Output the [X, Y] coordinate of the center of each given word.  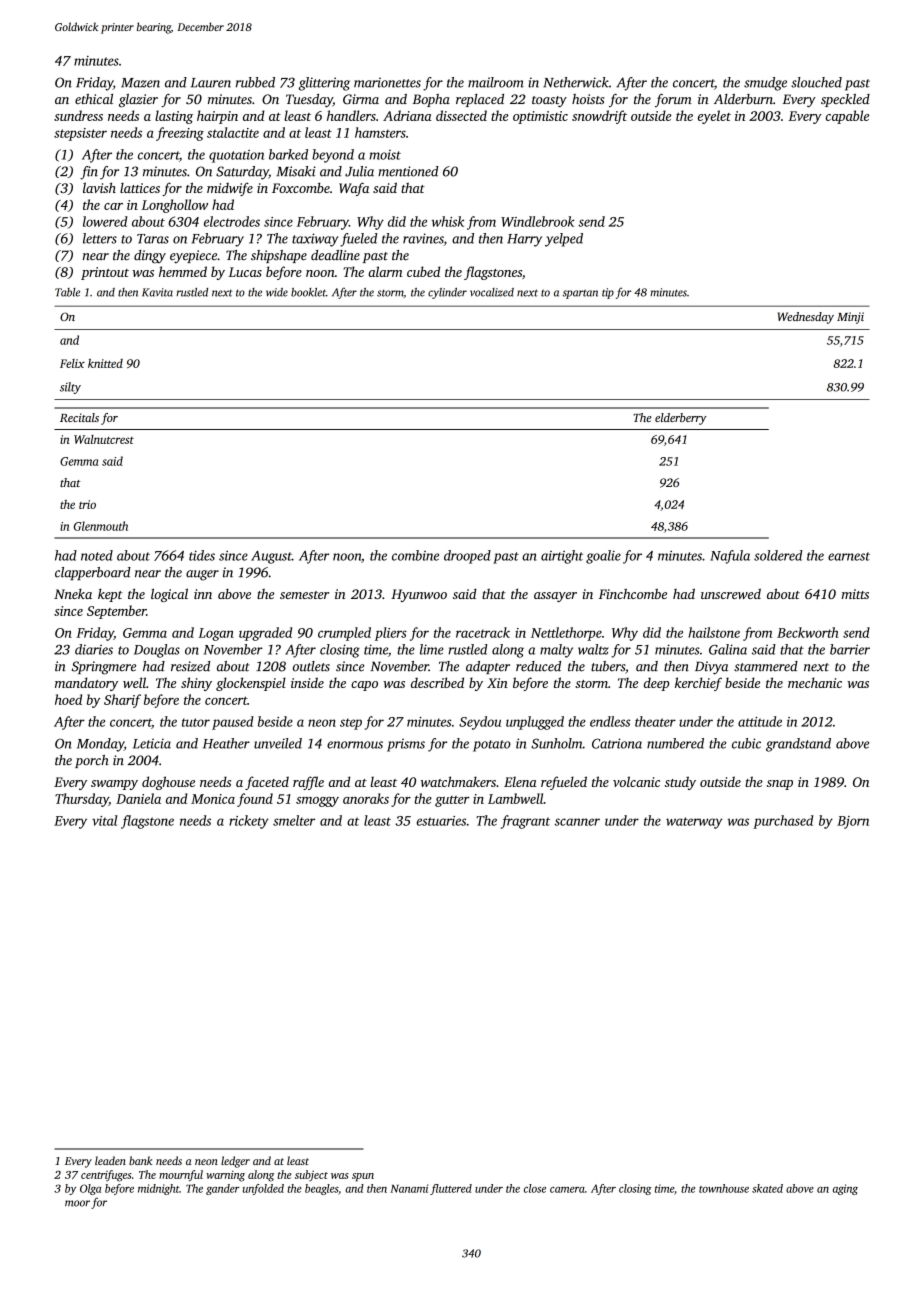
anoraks [366, 798]
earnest [849, 556]
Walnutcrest [104, 439]
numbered [675, 743]
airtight [562, 557]
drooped [467, 557]
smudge [765, 84]
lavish [99, 187]
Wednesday [806, 318]
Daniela [138, 798]
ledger [235, 1162]
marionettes [387, 82]
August [271, 557]
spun [363, 1177]
